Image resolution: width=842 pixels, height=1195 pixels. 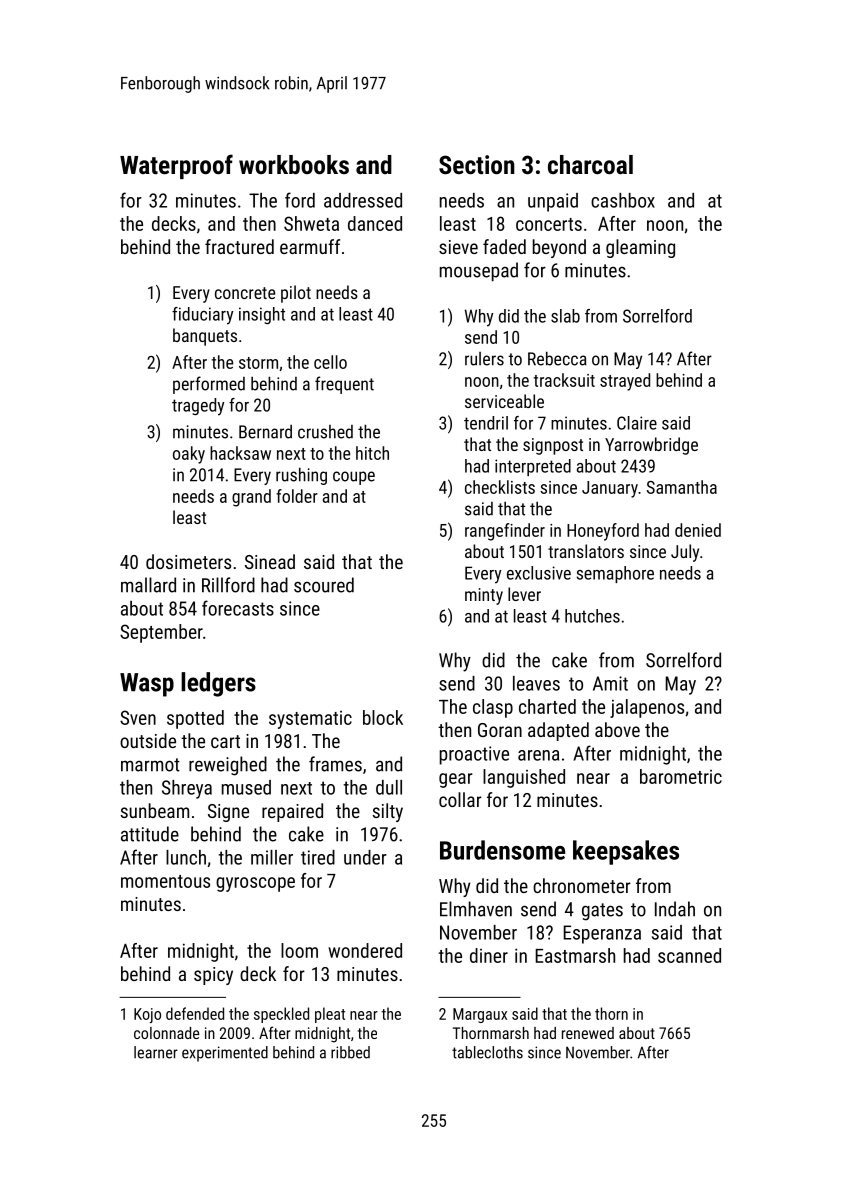 What do you see at coordinates (538, 755) in the screenshot?
I see `arena` at bounding box center [538, 755].
